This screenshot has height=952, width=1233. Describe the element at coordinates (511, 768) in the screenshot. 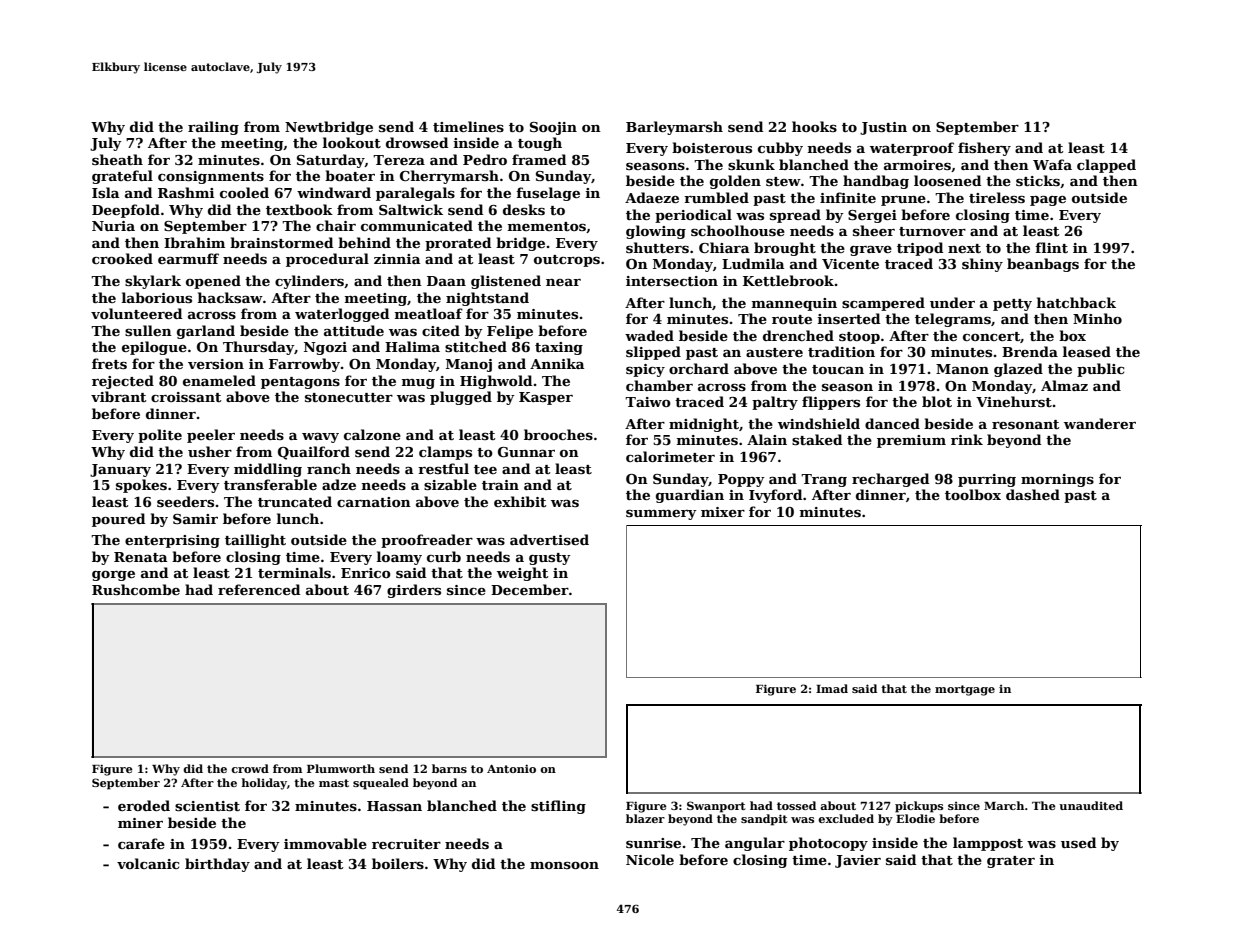

I see `Antonio` at that location.
